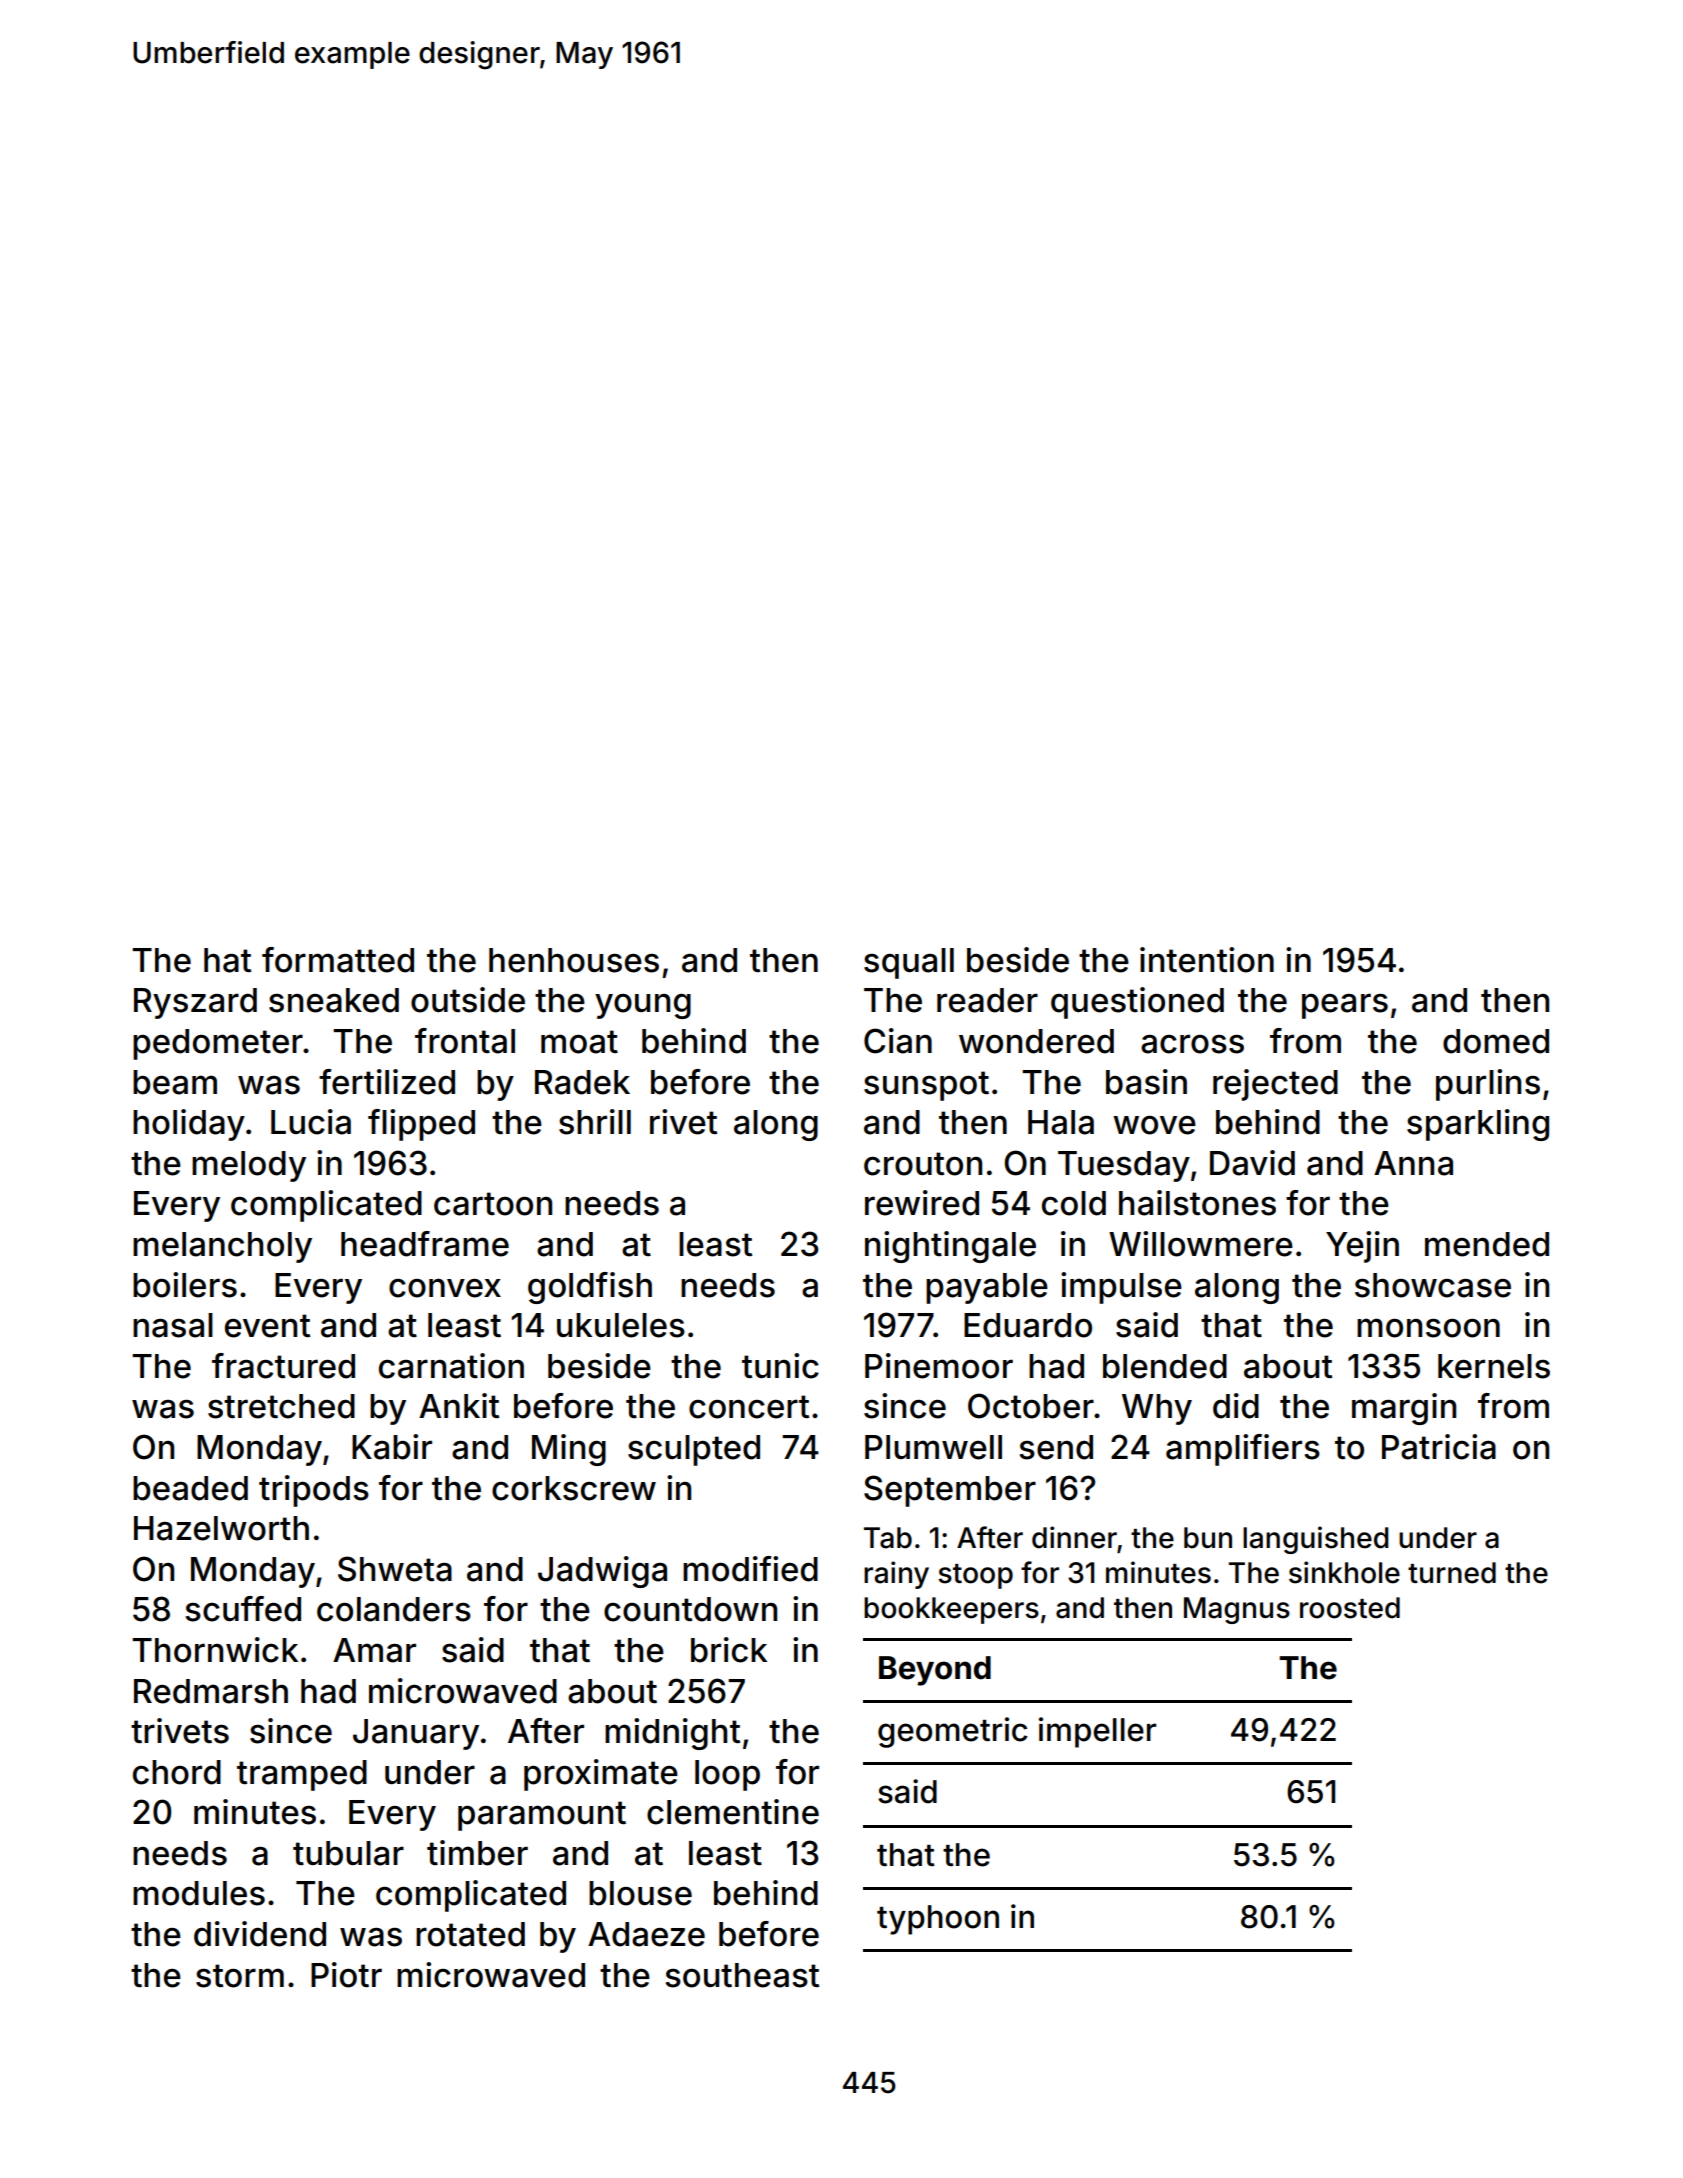 Image resolution: width=1683 pixels, height=2178 pixels. Describe the element at coordinates (221, 1528) in the screenshot. I see `Hazelworth` at that location.
